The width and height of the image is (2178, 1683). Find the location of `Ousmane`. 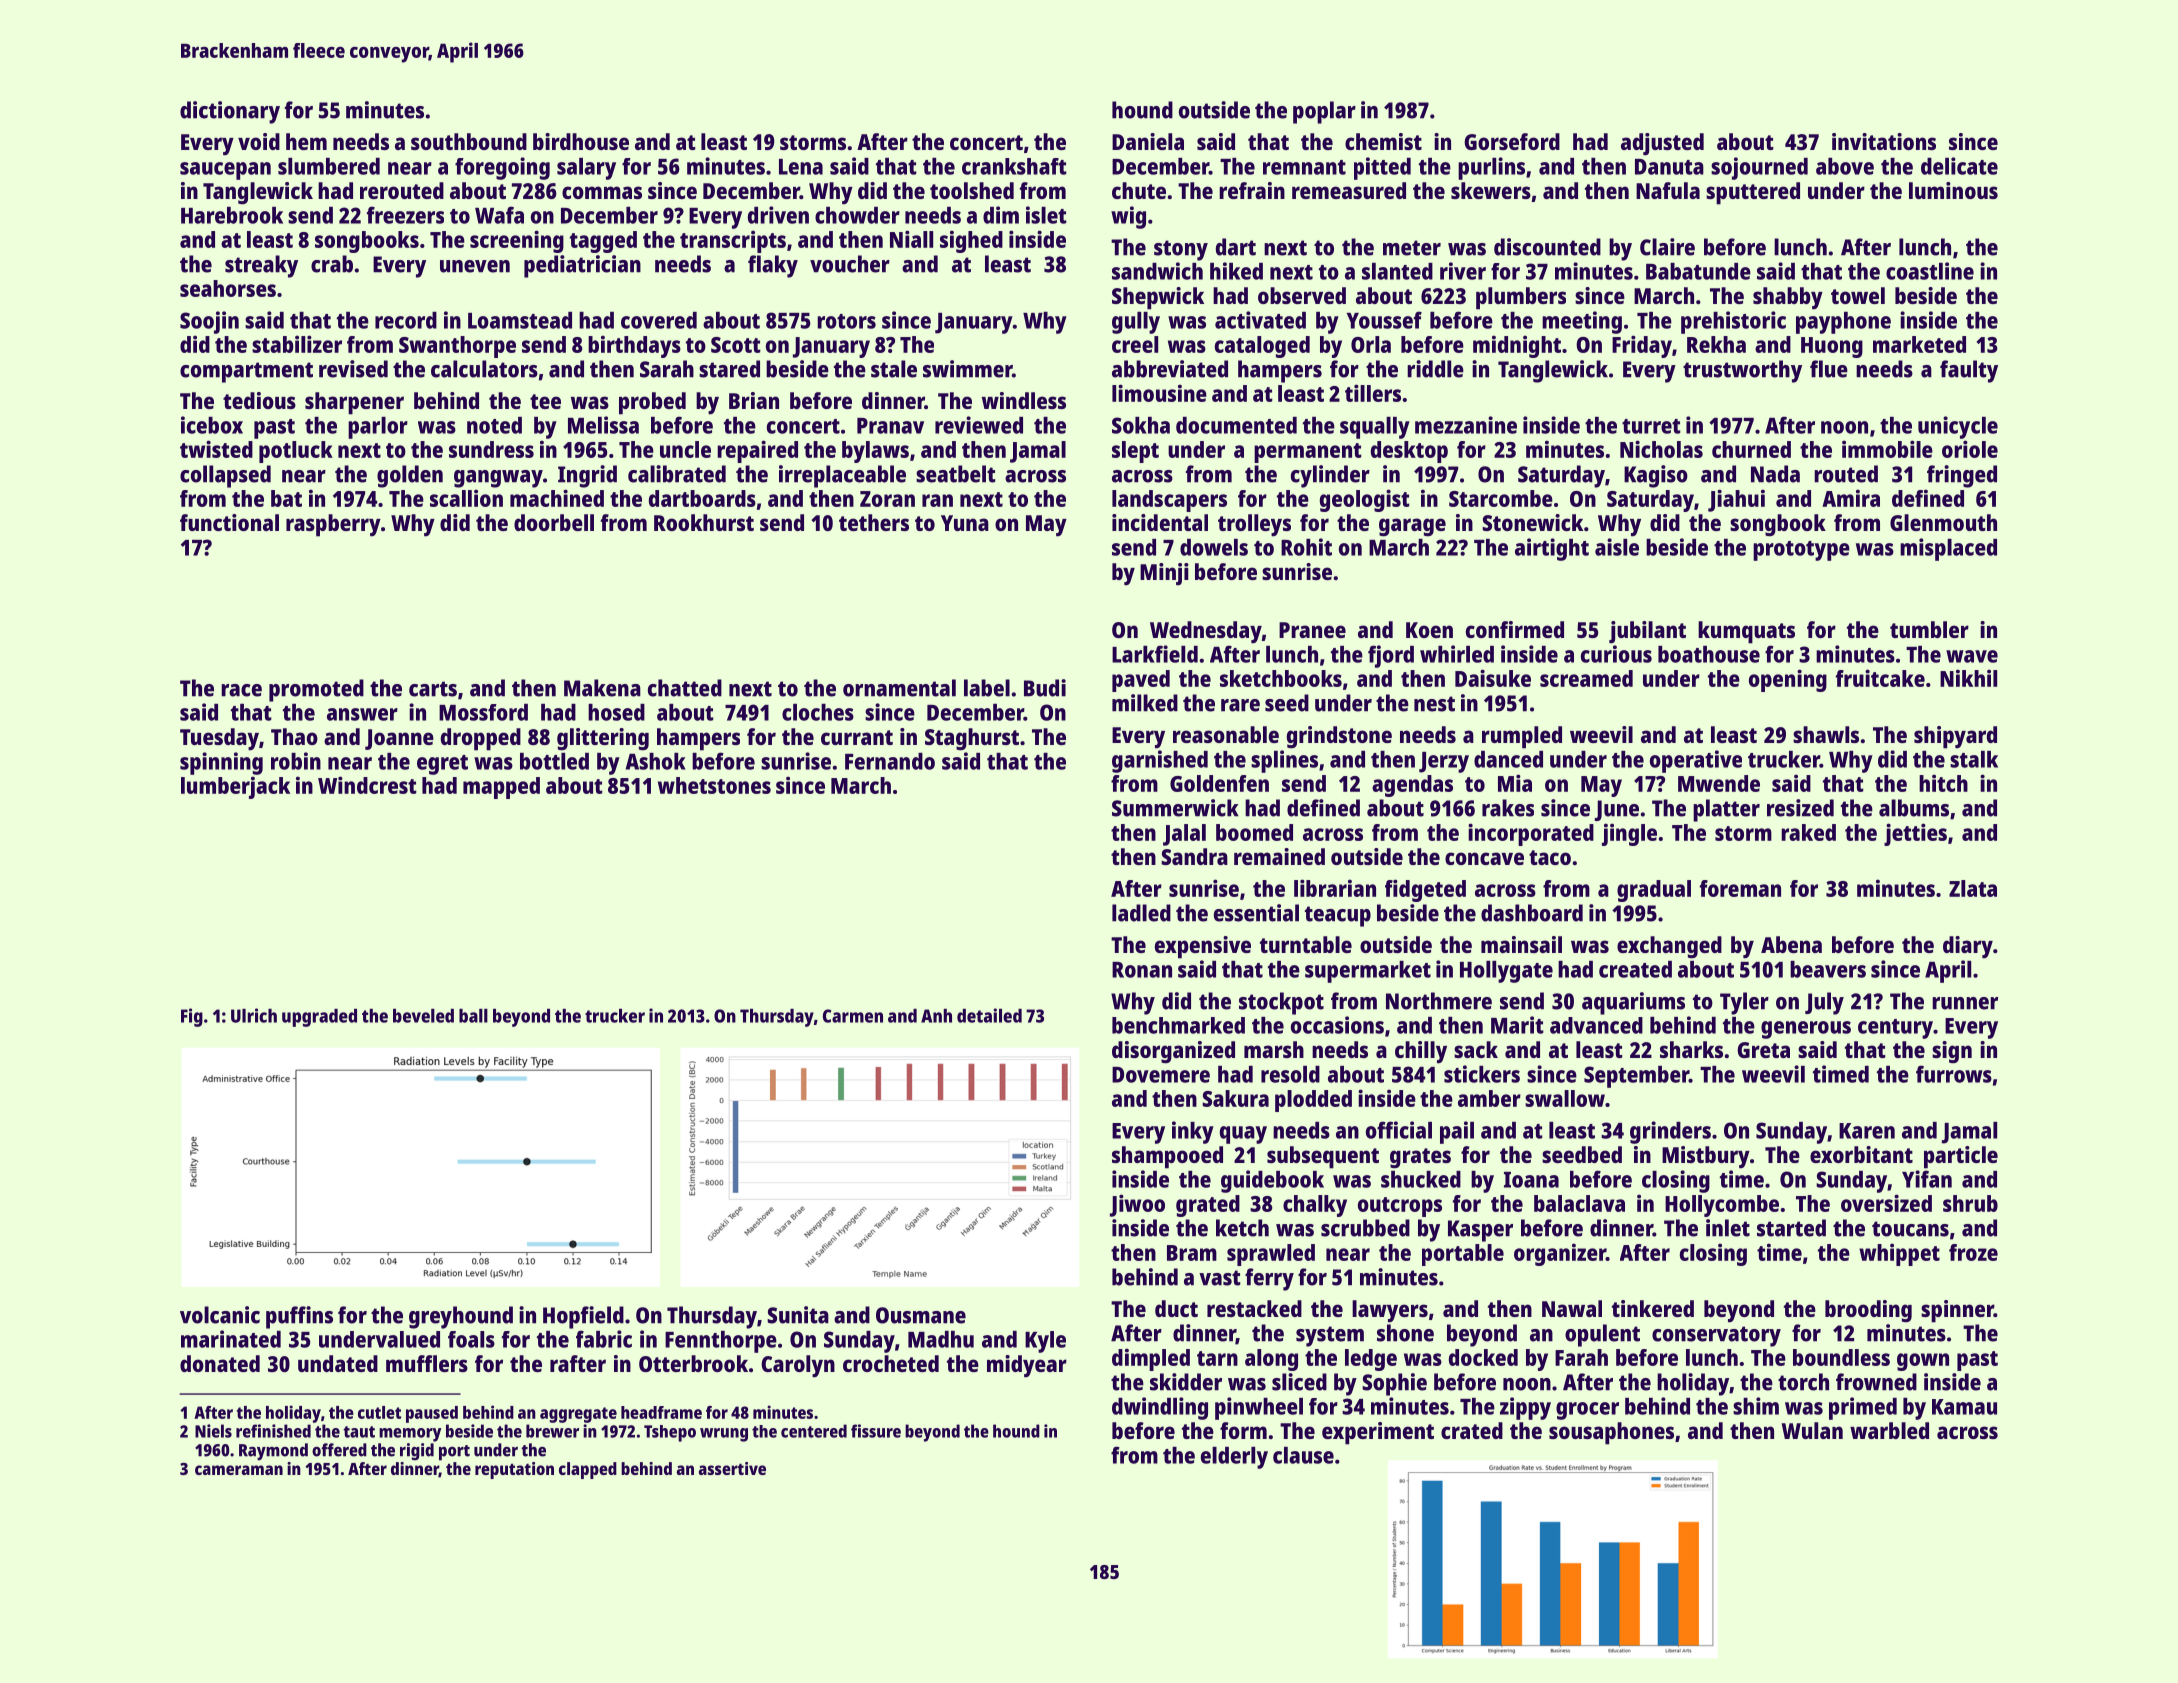

Ousmane is located at coordinates (921, 1315).
